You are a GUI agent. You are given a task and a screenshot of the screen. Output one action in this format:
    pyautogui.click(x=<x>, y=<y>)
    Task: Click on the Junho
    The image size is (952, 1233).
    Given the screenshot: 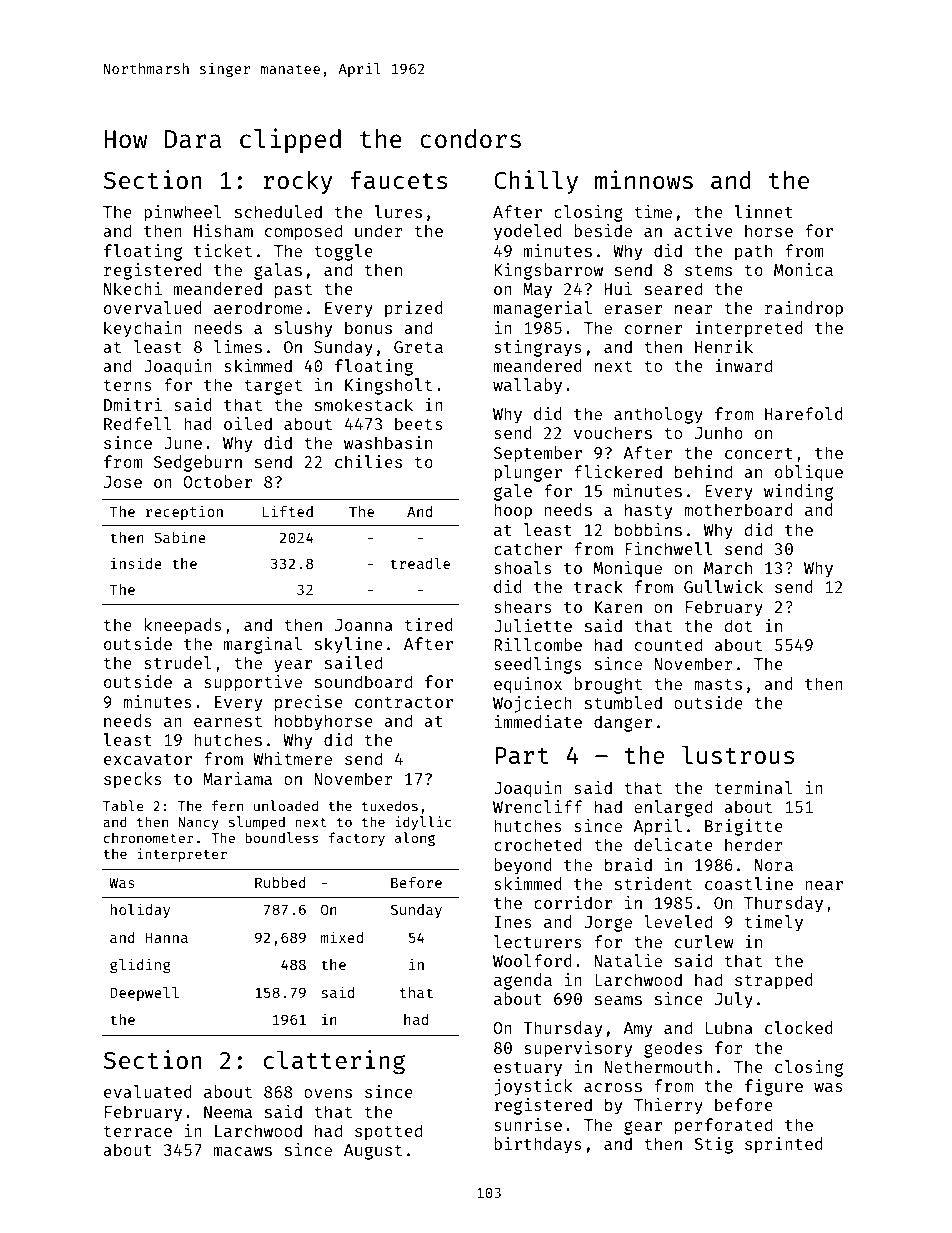 What is the action you would take?
    pyautogui.click(x=719, y=432)
